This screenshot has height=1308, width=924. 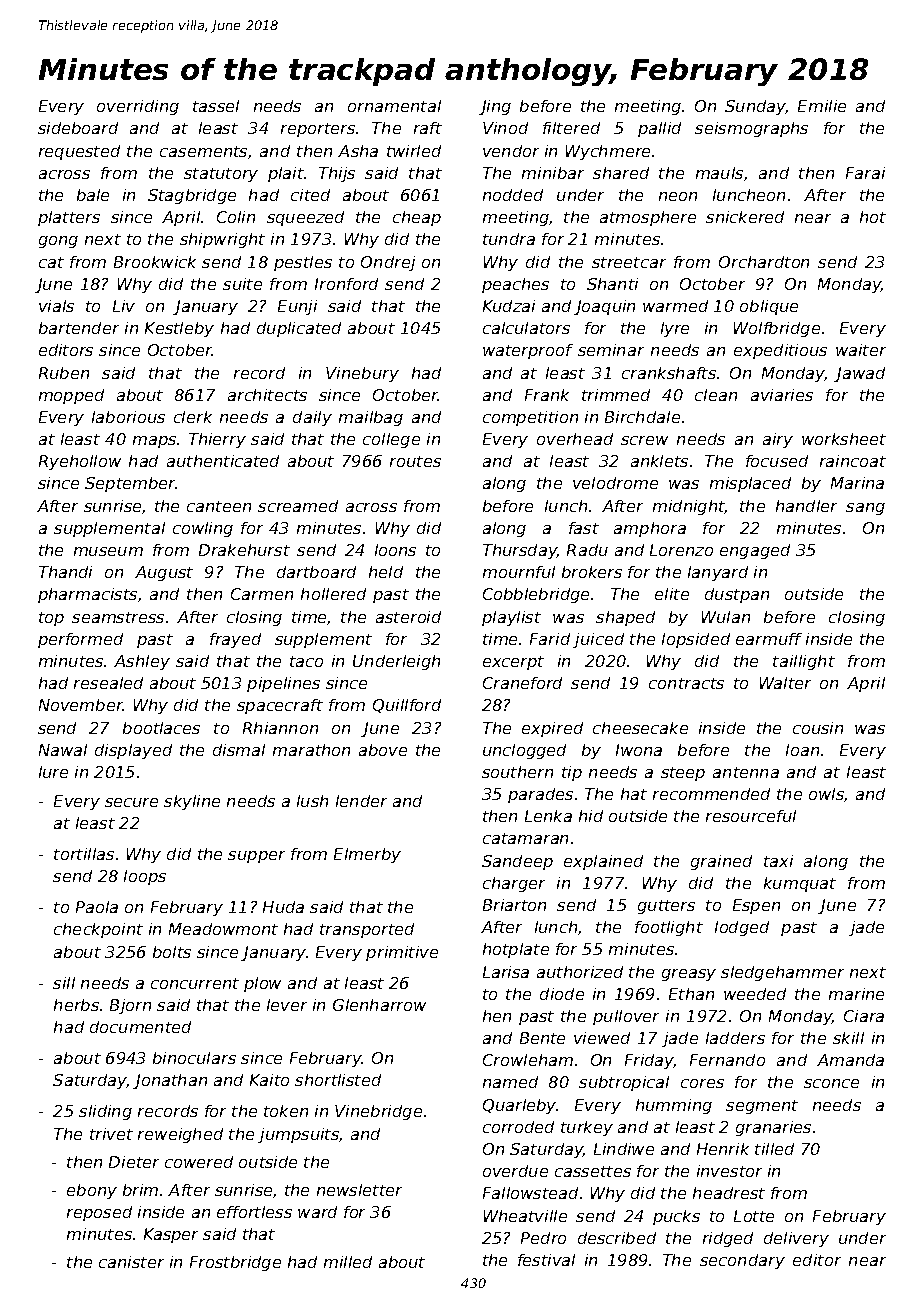 I want to click on Frostbridge, so click(x=235, y=1263).
